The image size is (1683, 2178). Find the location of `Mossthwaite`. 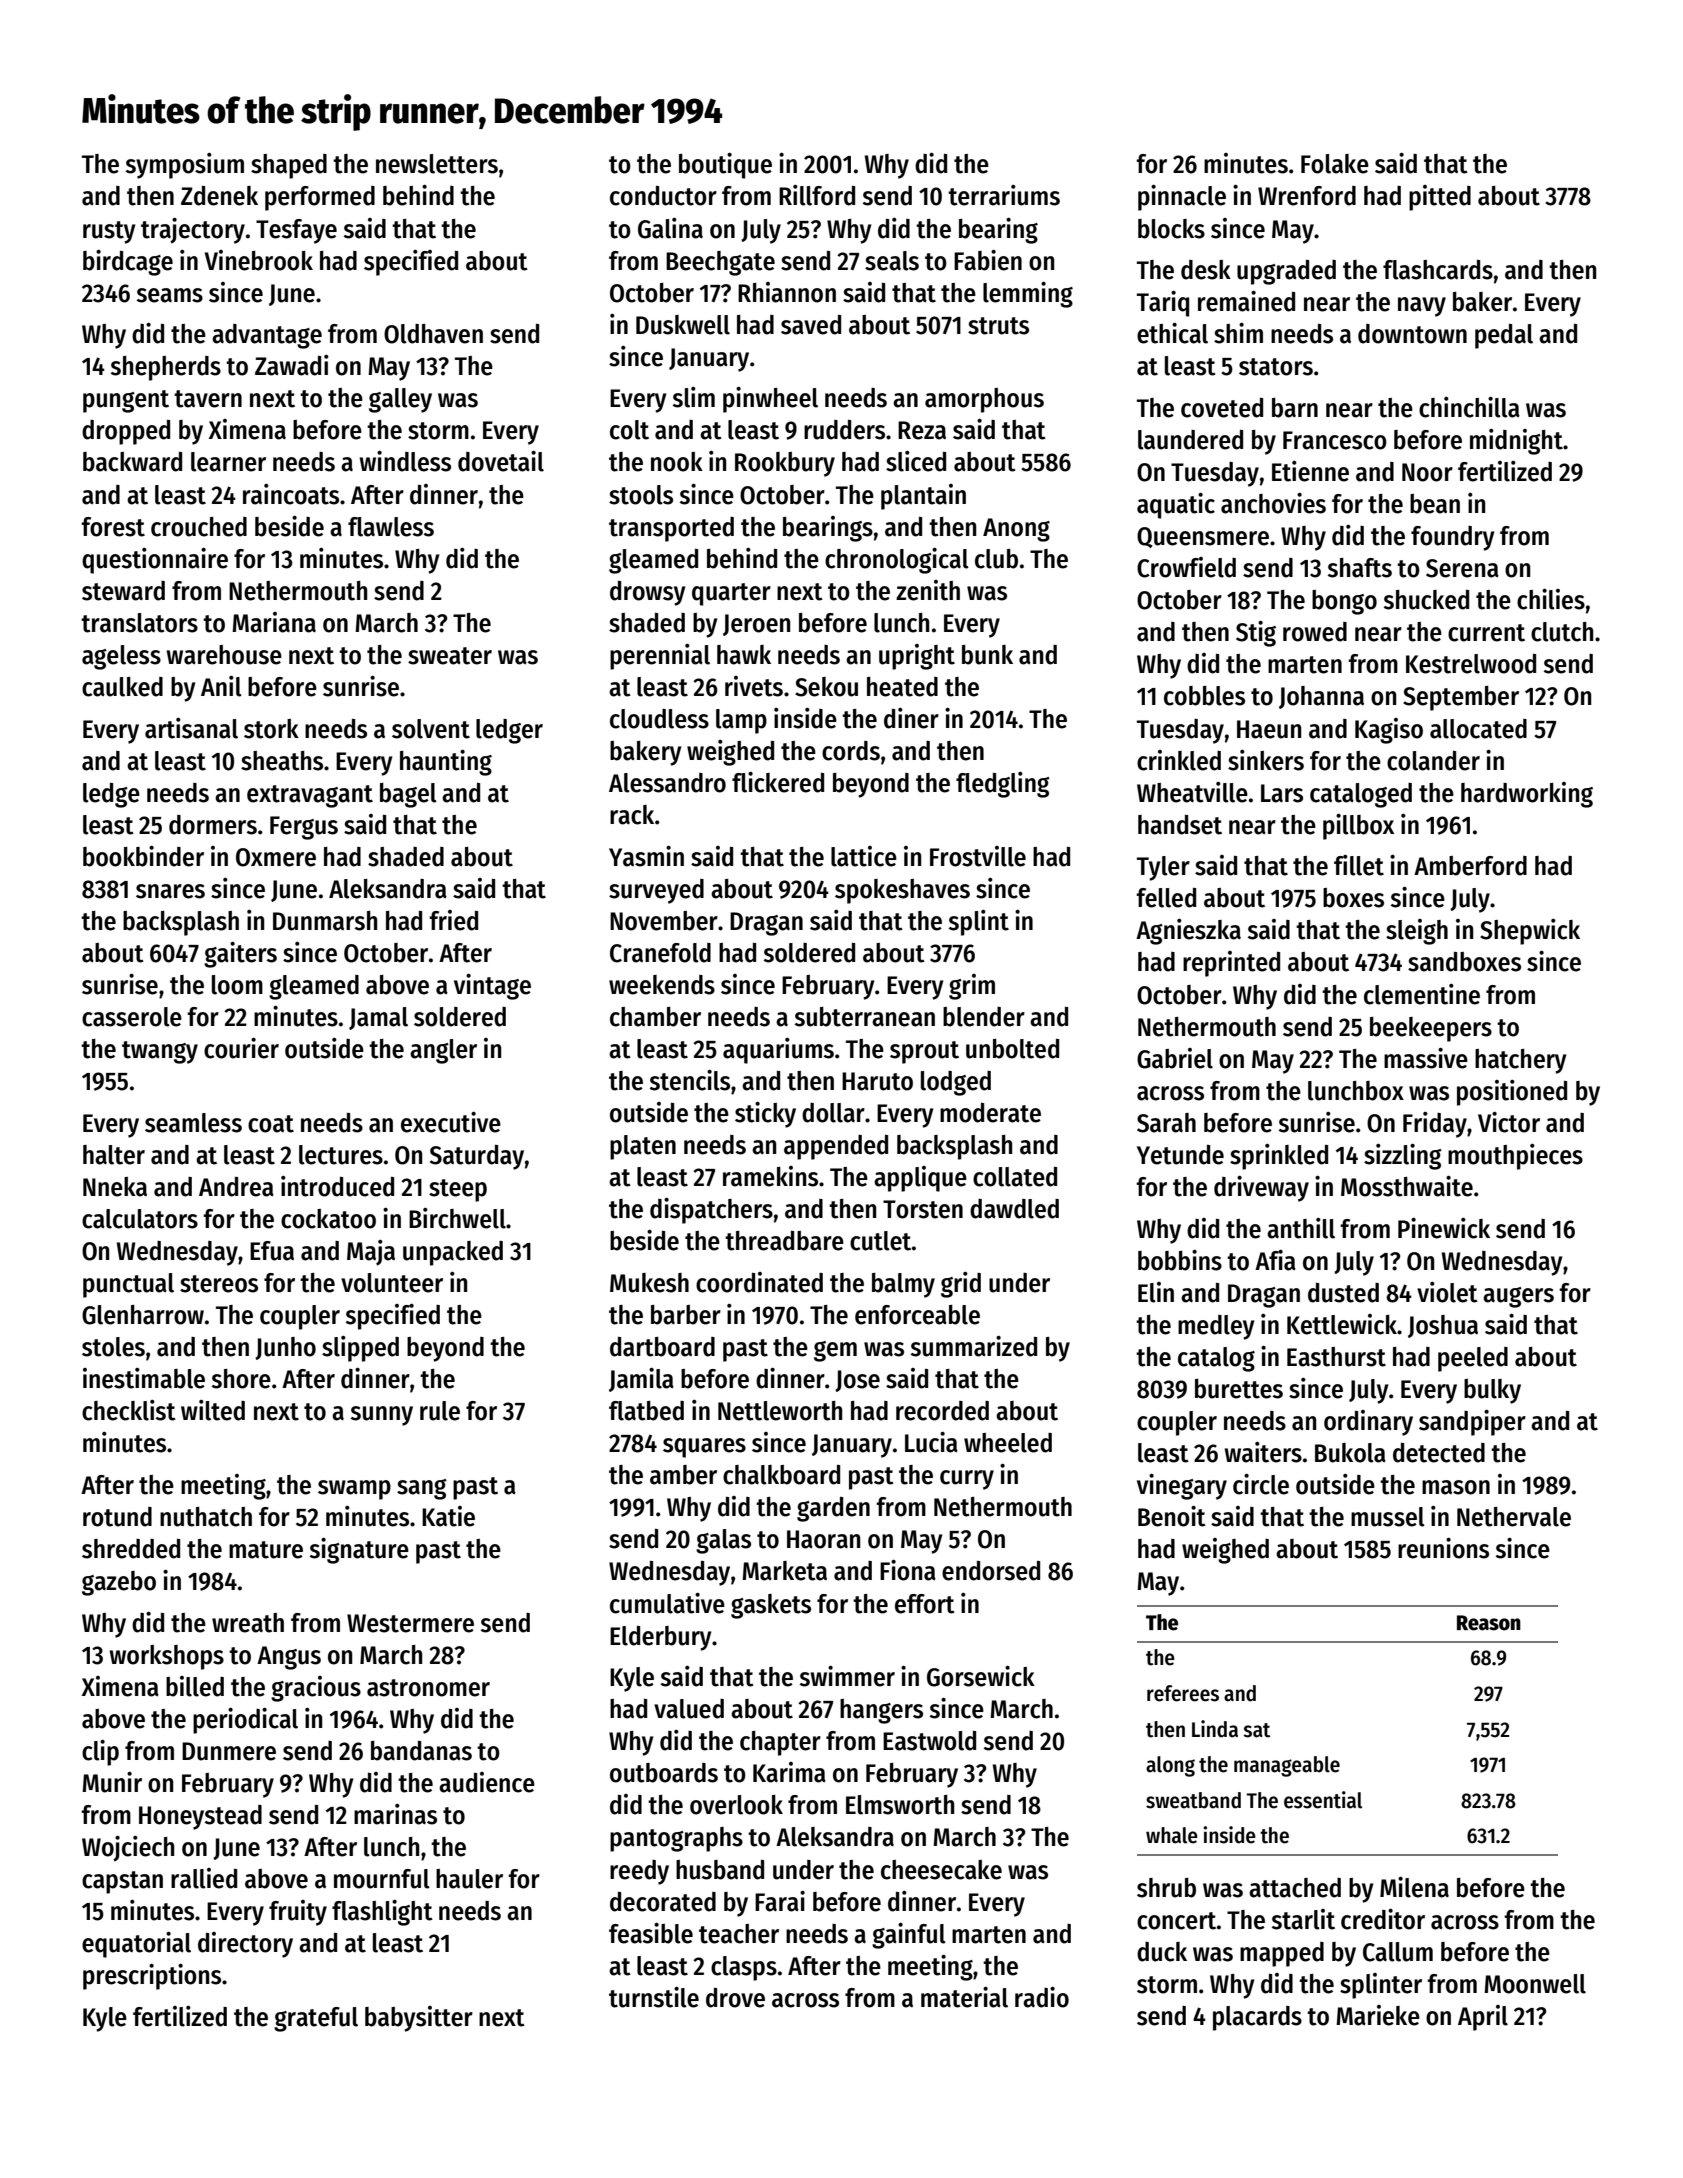

Mossthwaite is located at coordinates (1407, 1186).
